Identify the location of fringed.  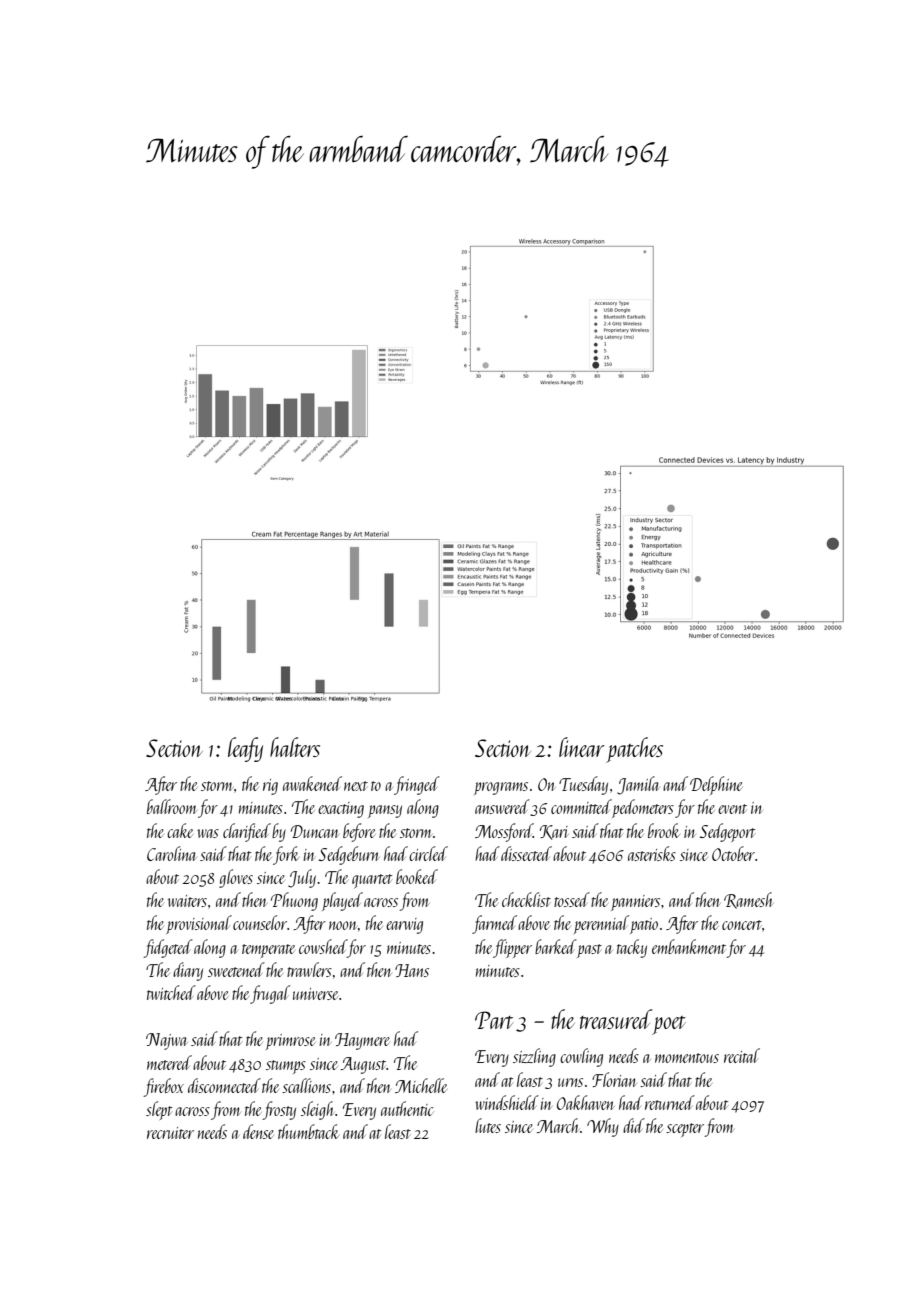
(417, 785).
